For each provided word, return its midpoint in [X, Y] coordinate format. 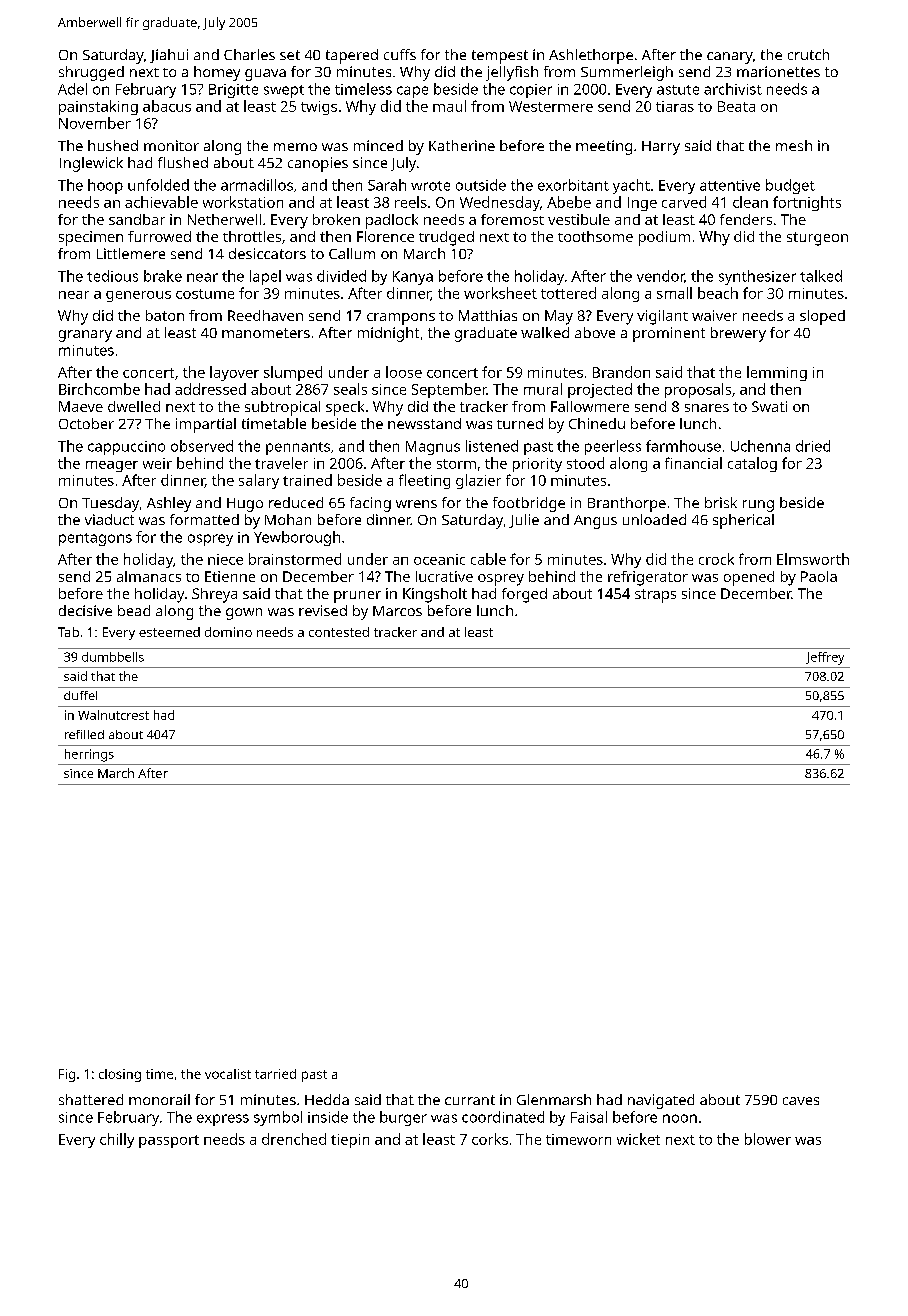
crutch [808, 54]
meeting [604, 147]
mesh [794, 145]
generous [138, 296]
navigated [661, 1101]
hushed [113, 145]
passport [169, 1141]
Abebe [569, 202]
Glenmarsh [554, 1099]
